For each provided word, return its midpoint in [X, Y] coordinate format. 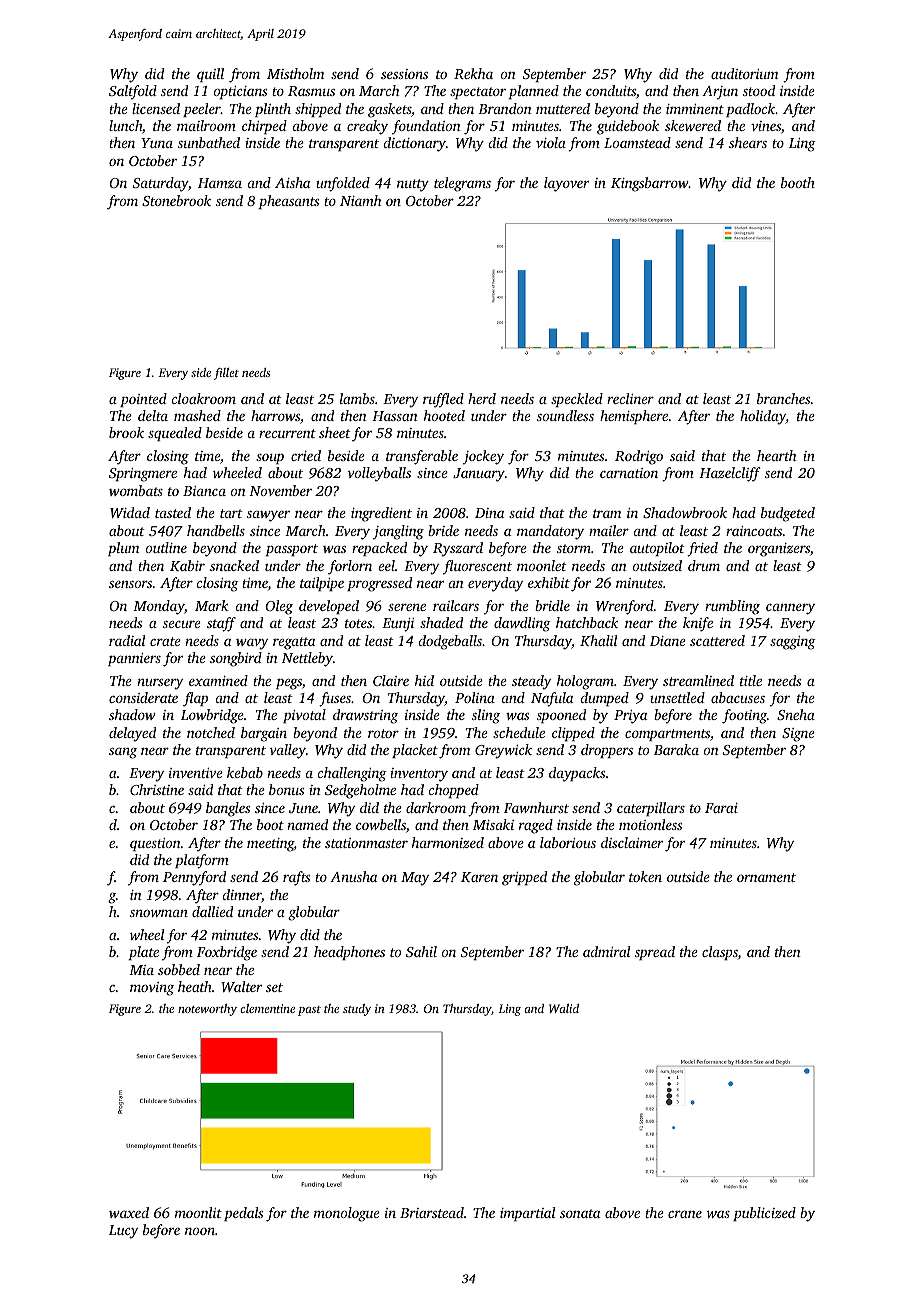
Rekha [473, 73]
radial [127, 640]
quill [210, 75]
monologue [347, 1214]
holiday [763, 417]
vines [766, 126]
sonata [580, 1213]
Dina [489, 513]
